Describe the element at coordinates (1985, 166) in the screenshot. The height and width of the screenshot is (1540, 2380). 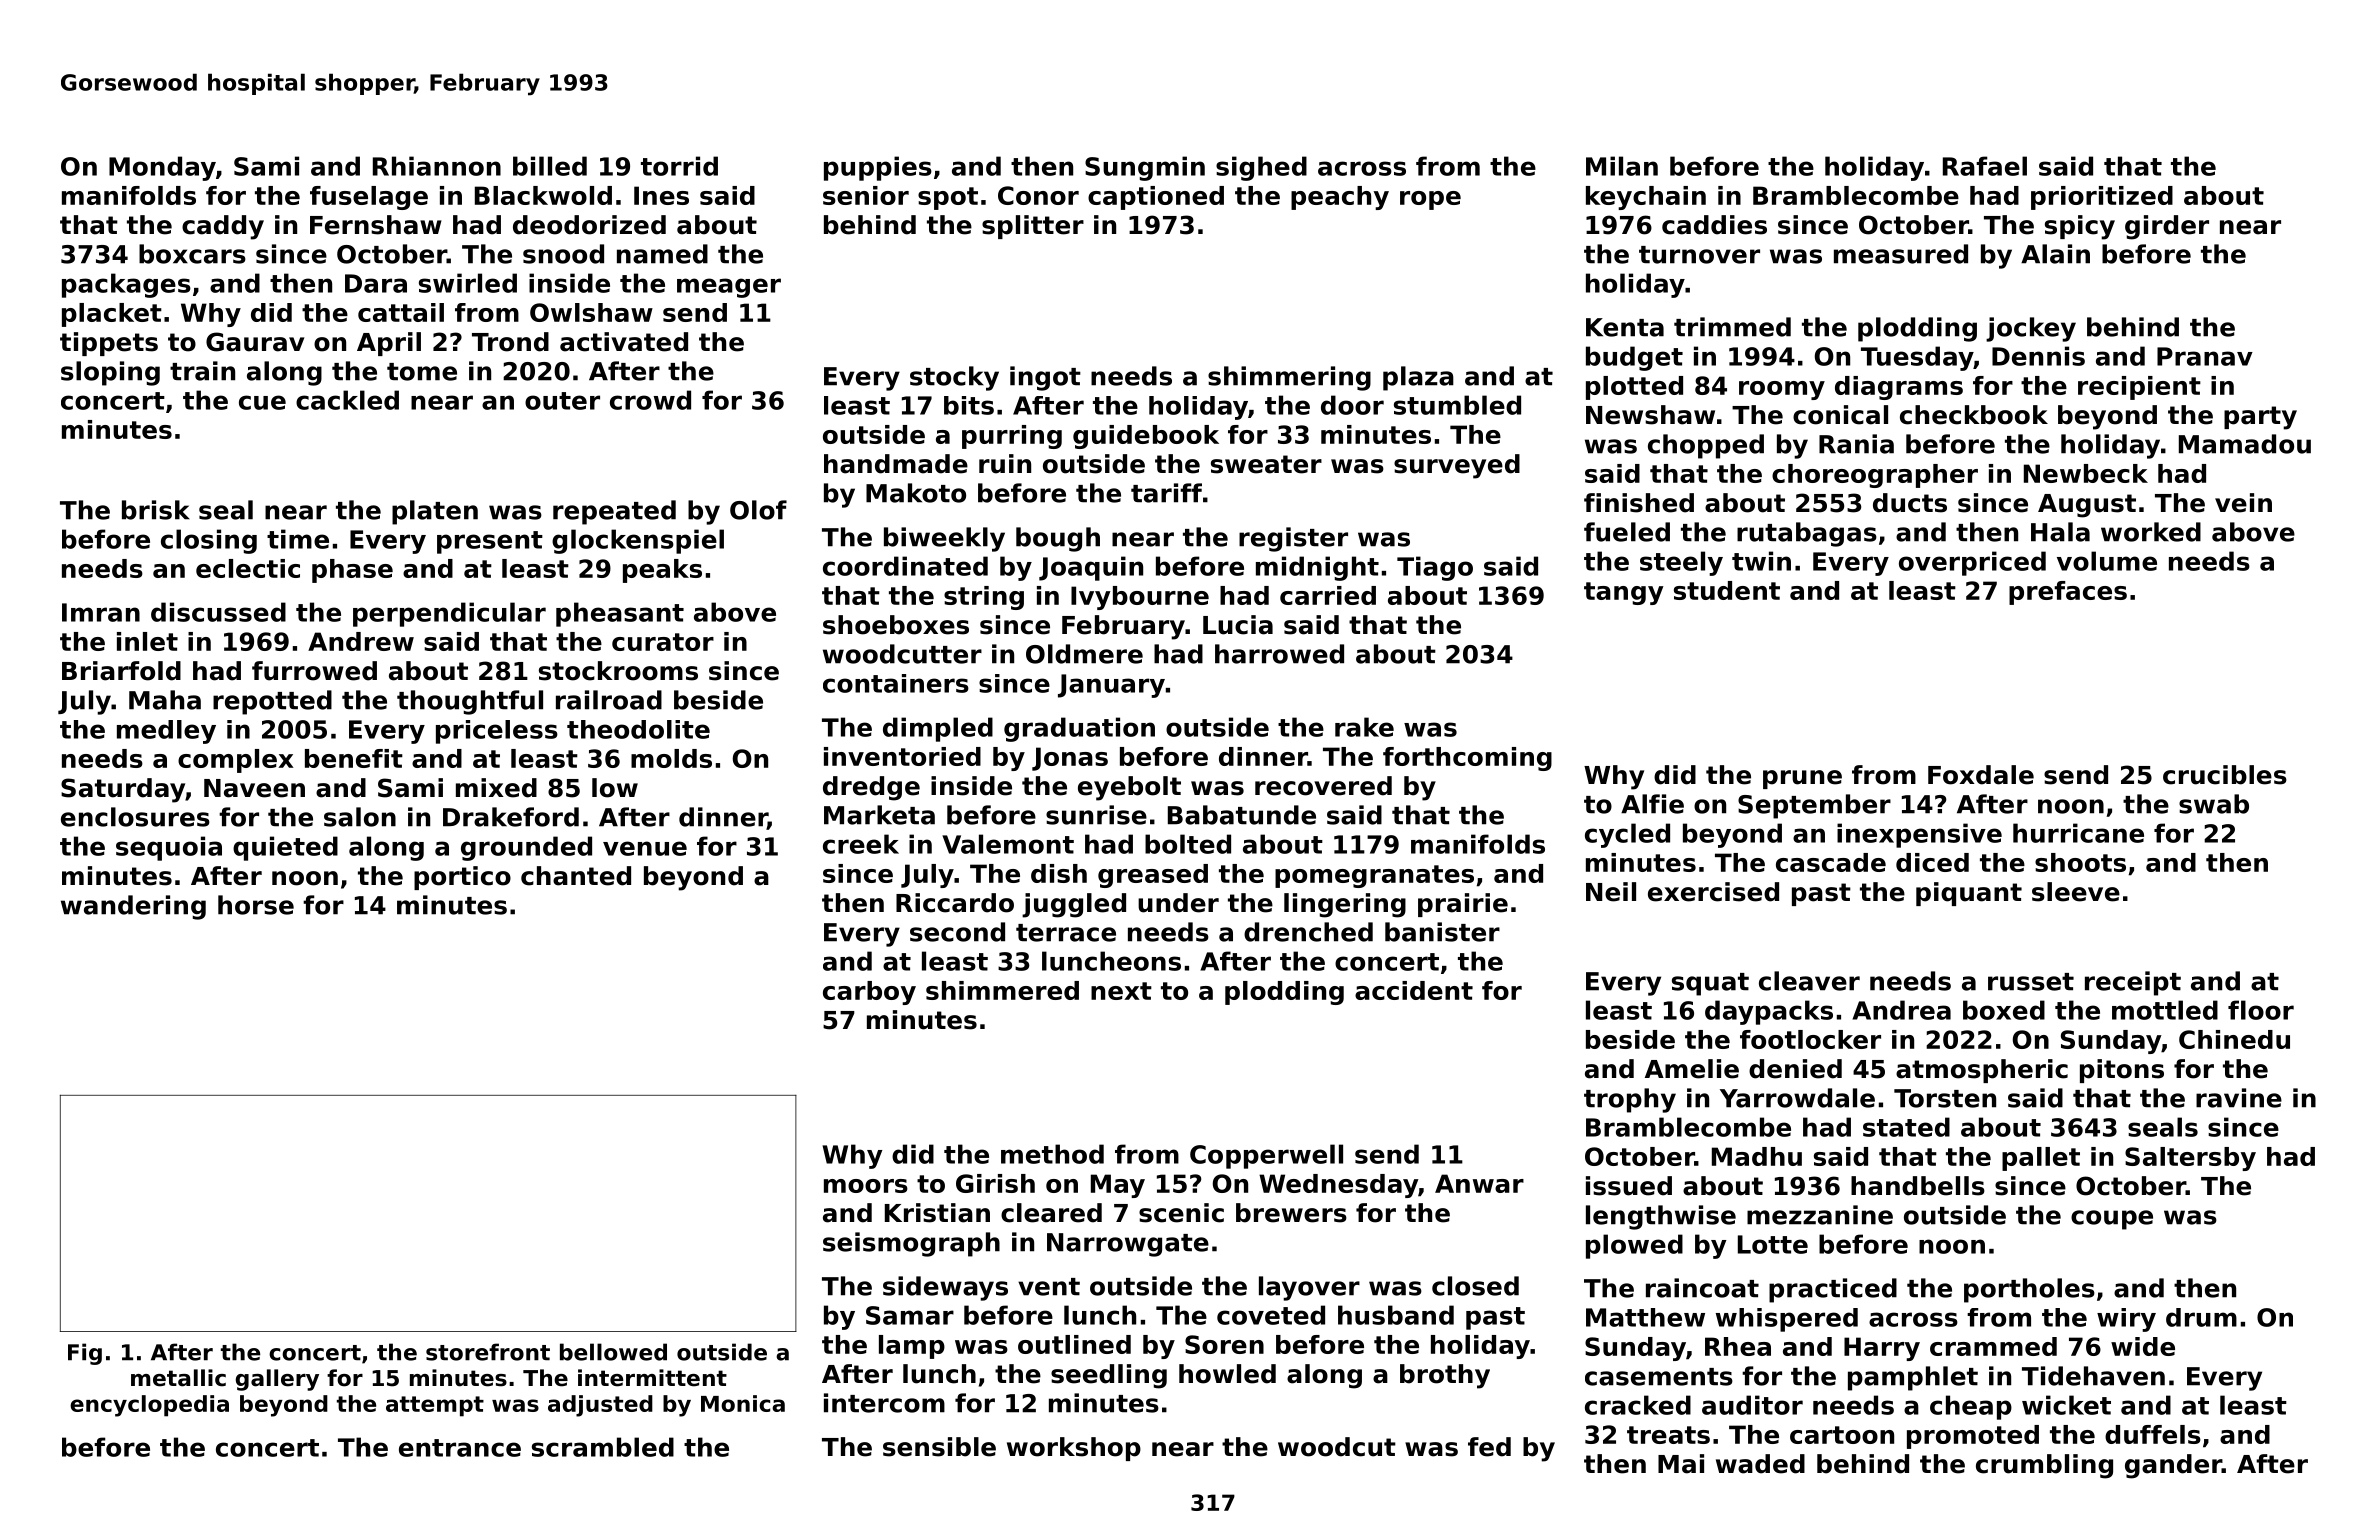
I see `Rafael` at that location.
